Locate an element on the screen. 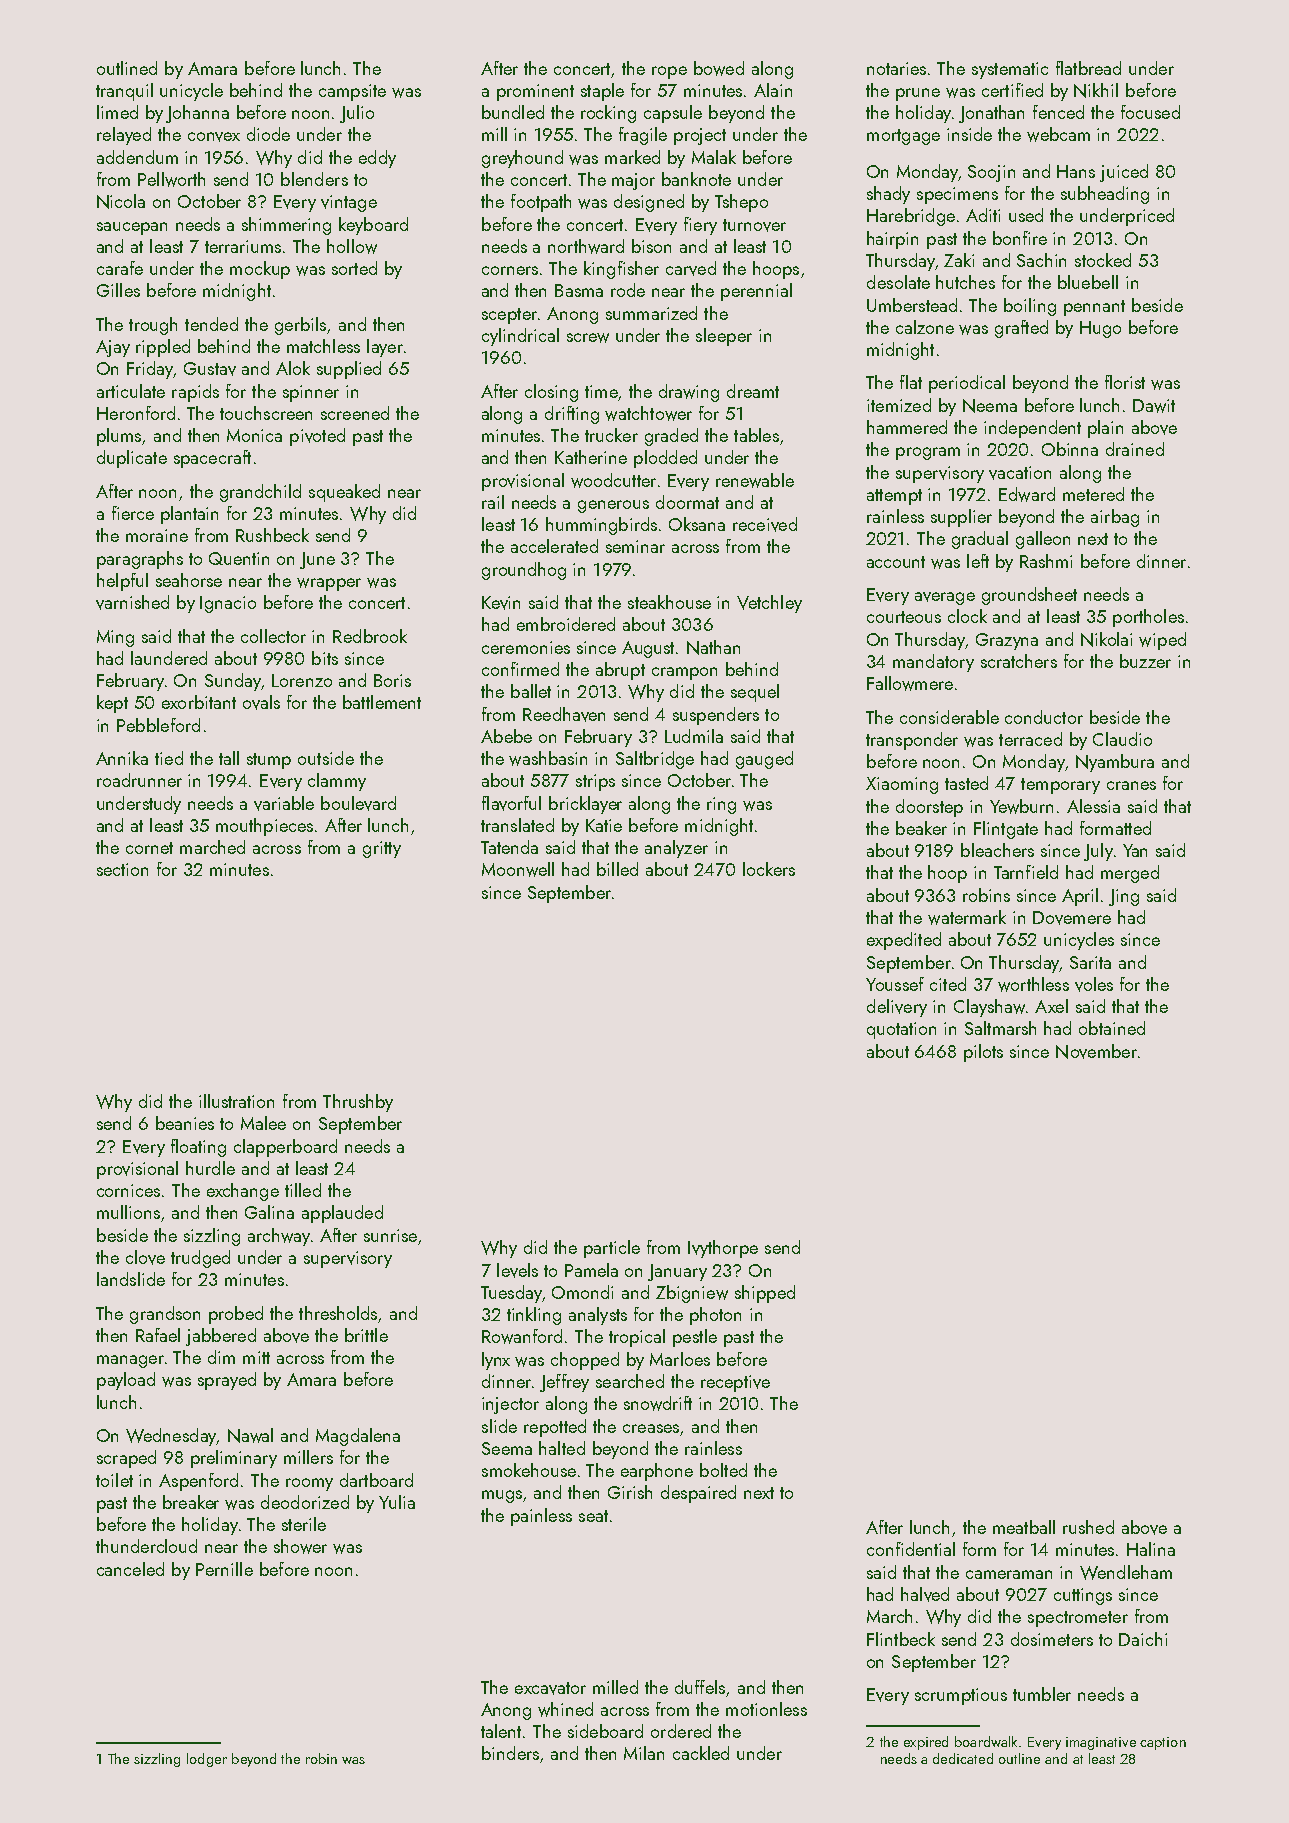 The height and width of the screenshot is (1823, 1289). Dawit is located at coordinates (1154, 406).
